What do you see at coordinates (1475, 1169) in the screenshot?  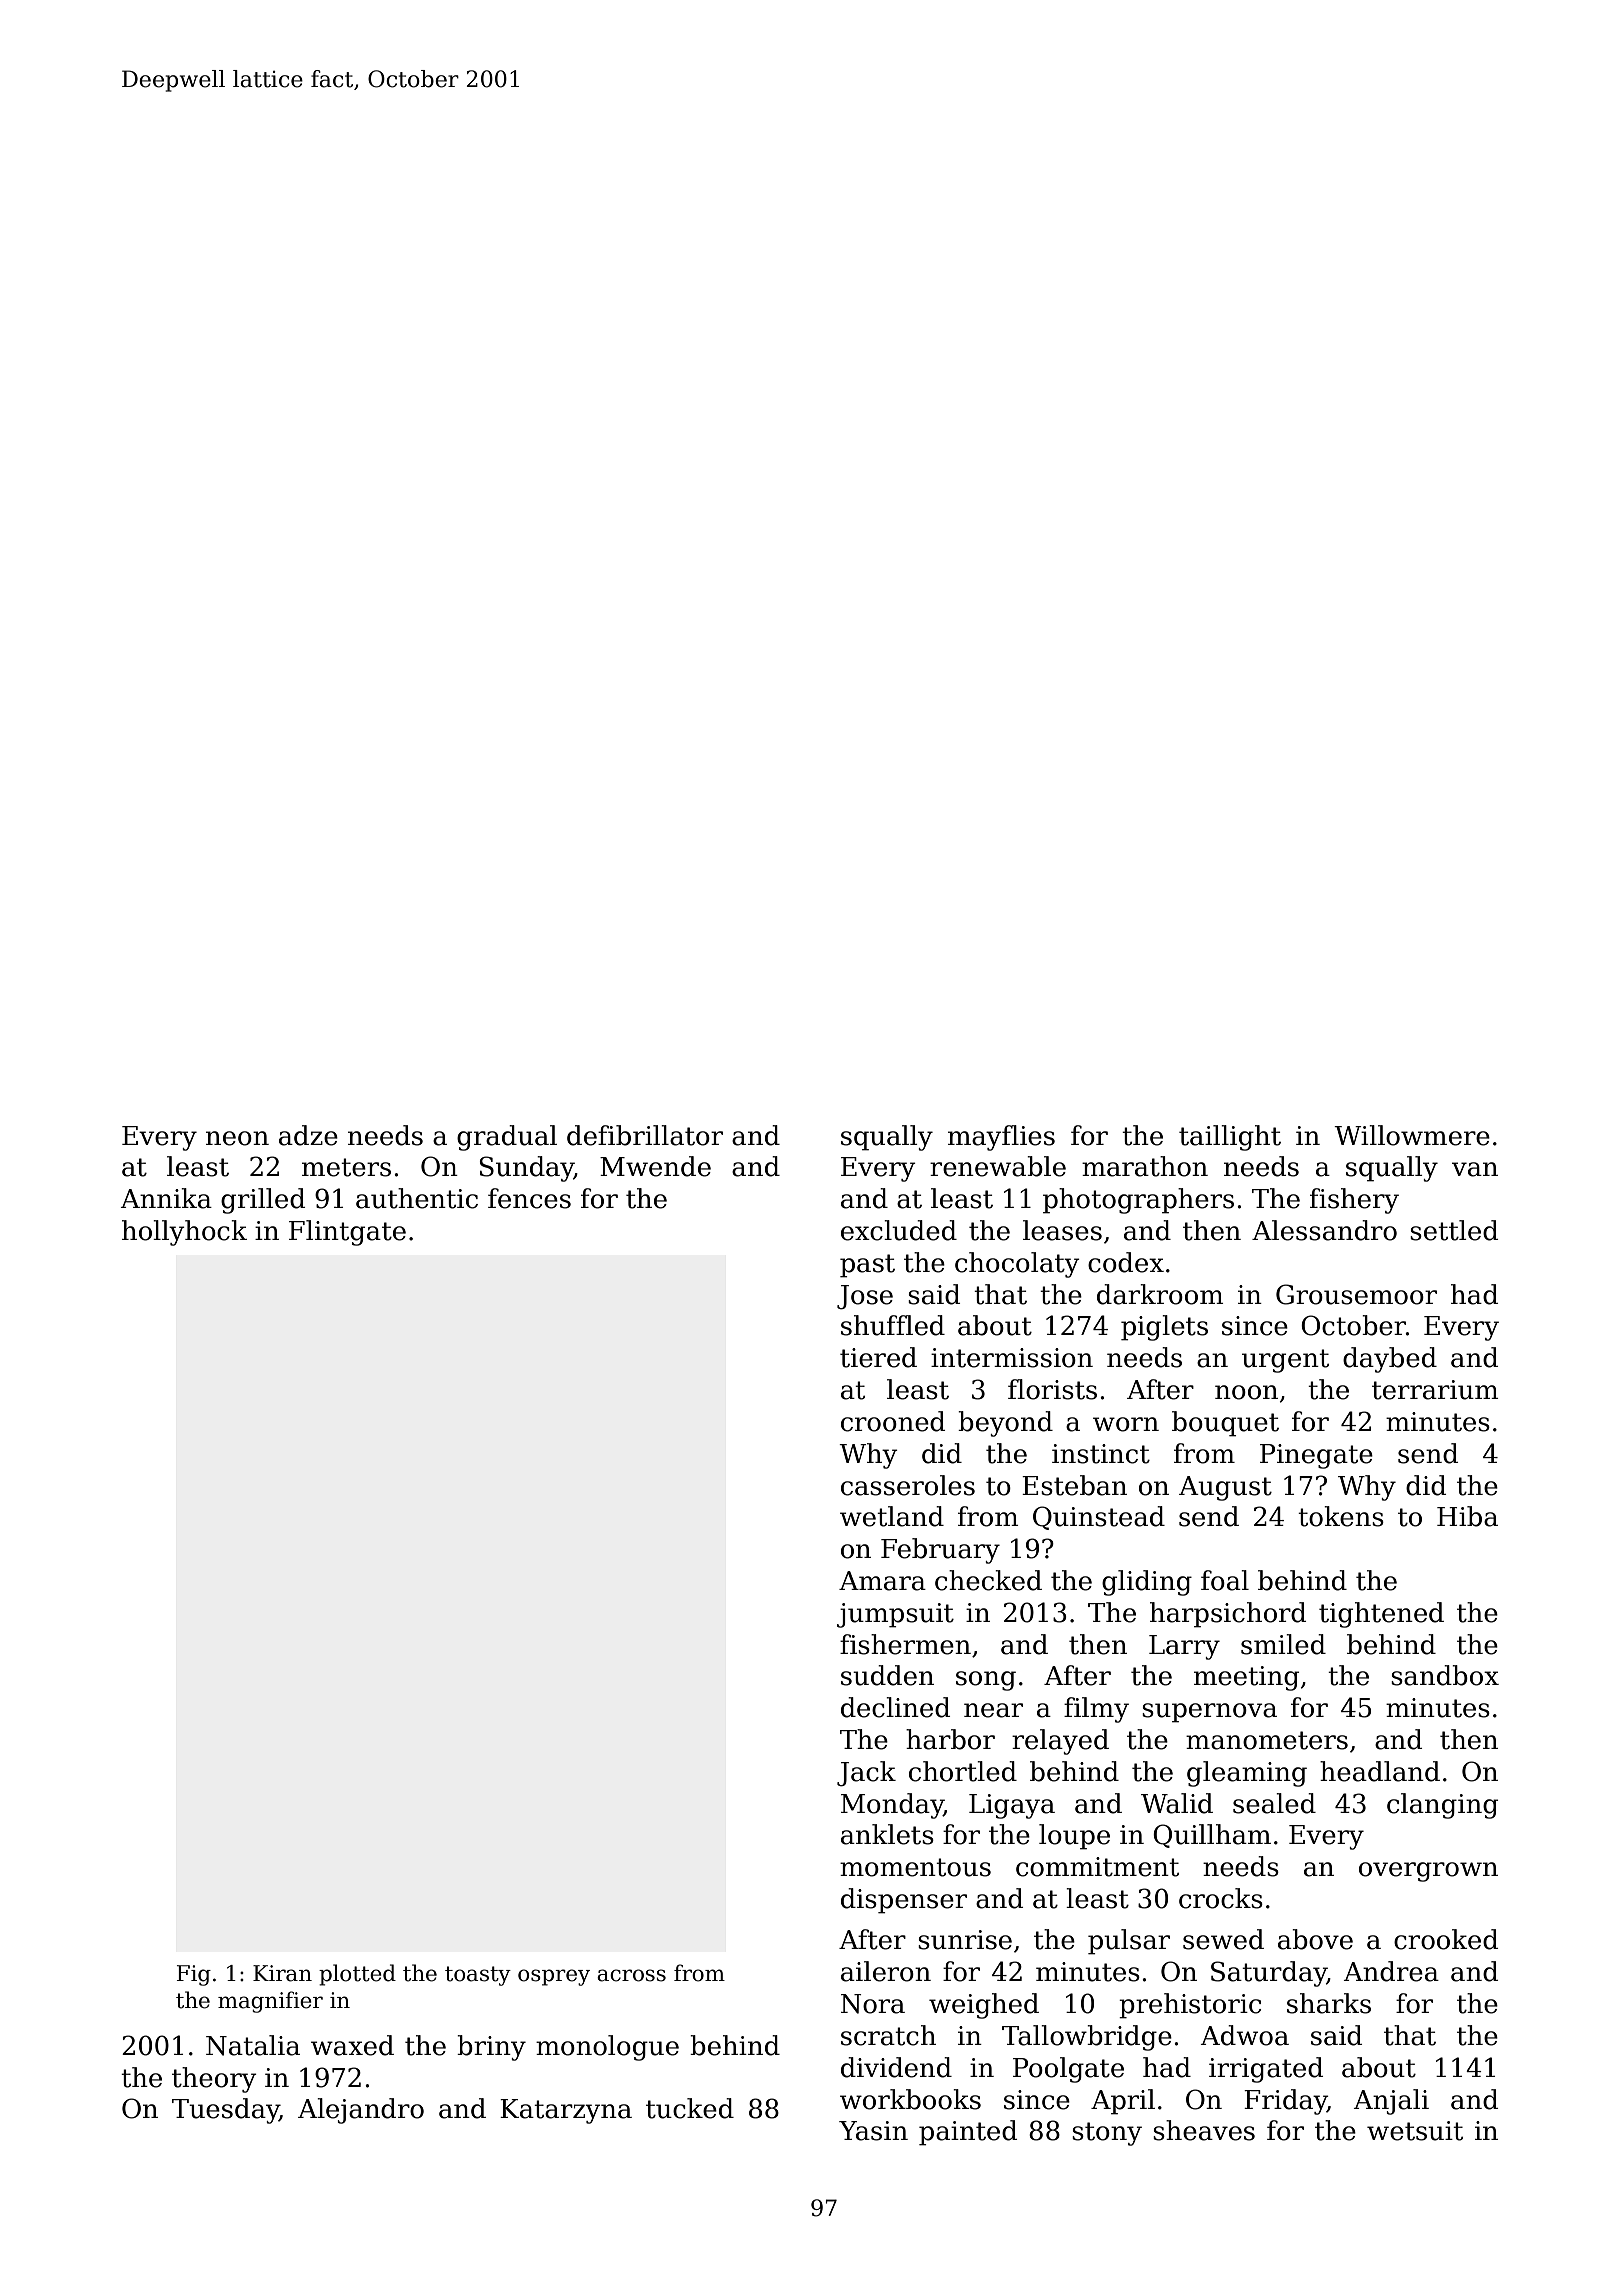 I see `van` at bounding box center [1475, 1169].
